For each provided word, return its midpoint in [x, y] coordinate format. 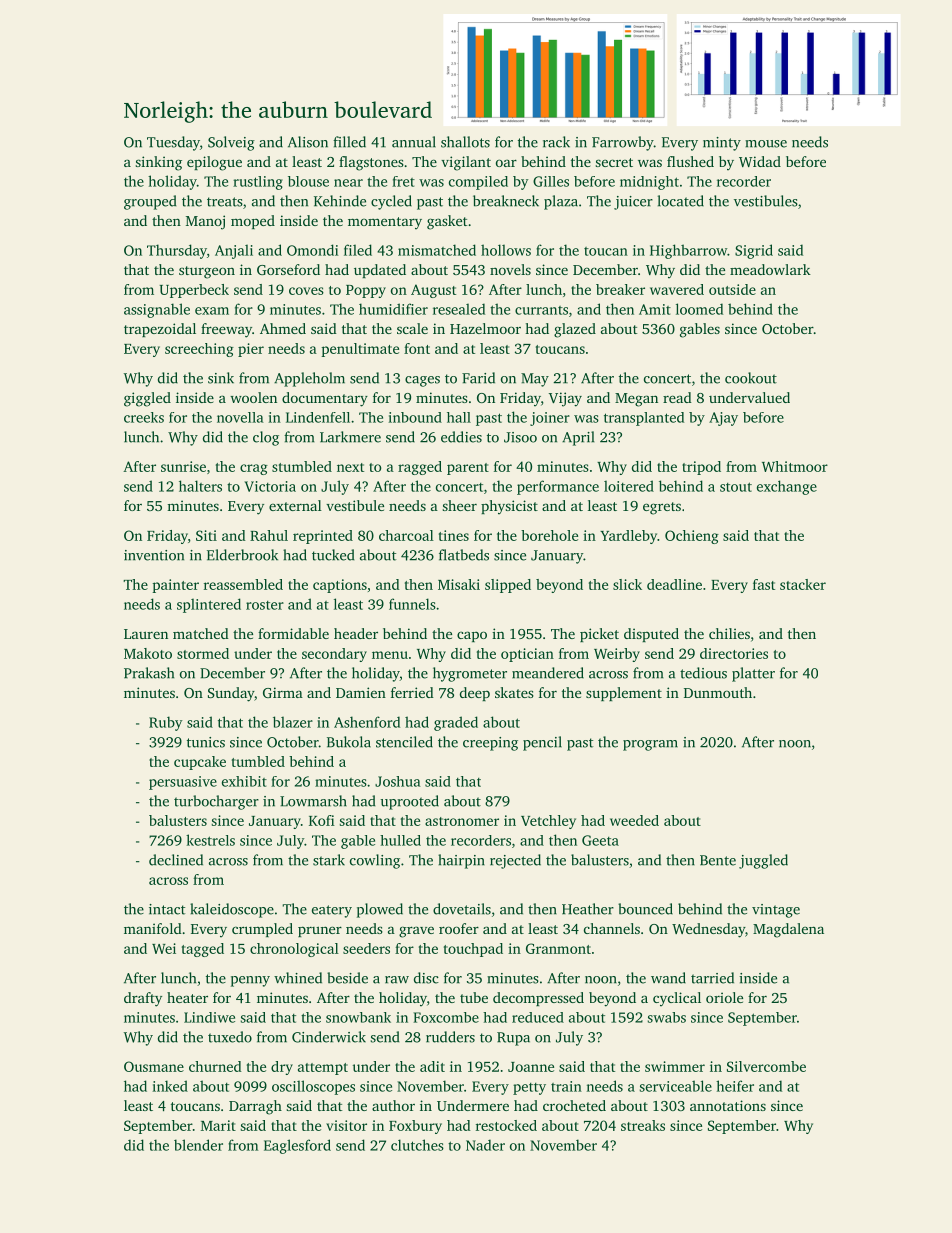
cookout [751, 378]
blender [198, 1145]
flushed [690, 161]
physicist [509, 507]
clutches [417, 1145]
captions [340, 586]
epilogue [214, 163]
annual [414, 142]
